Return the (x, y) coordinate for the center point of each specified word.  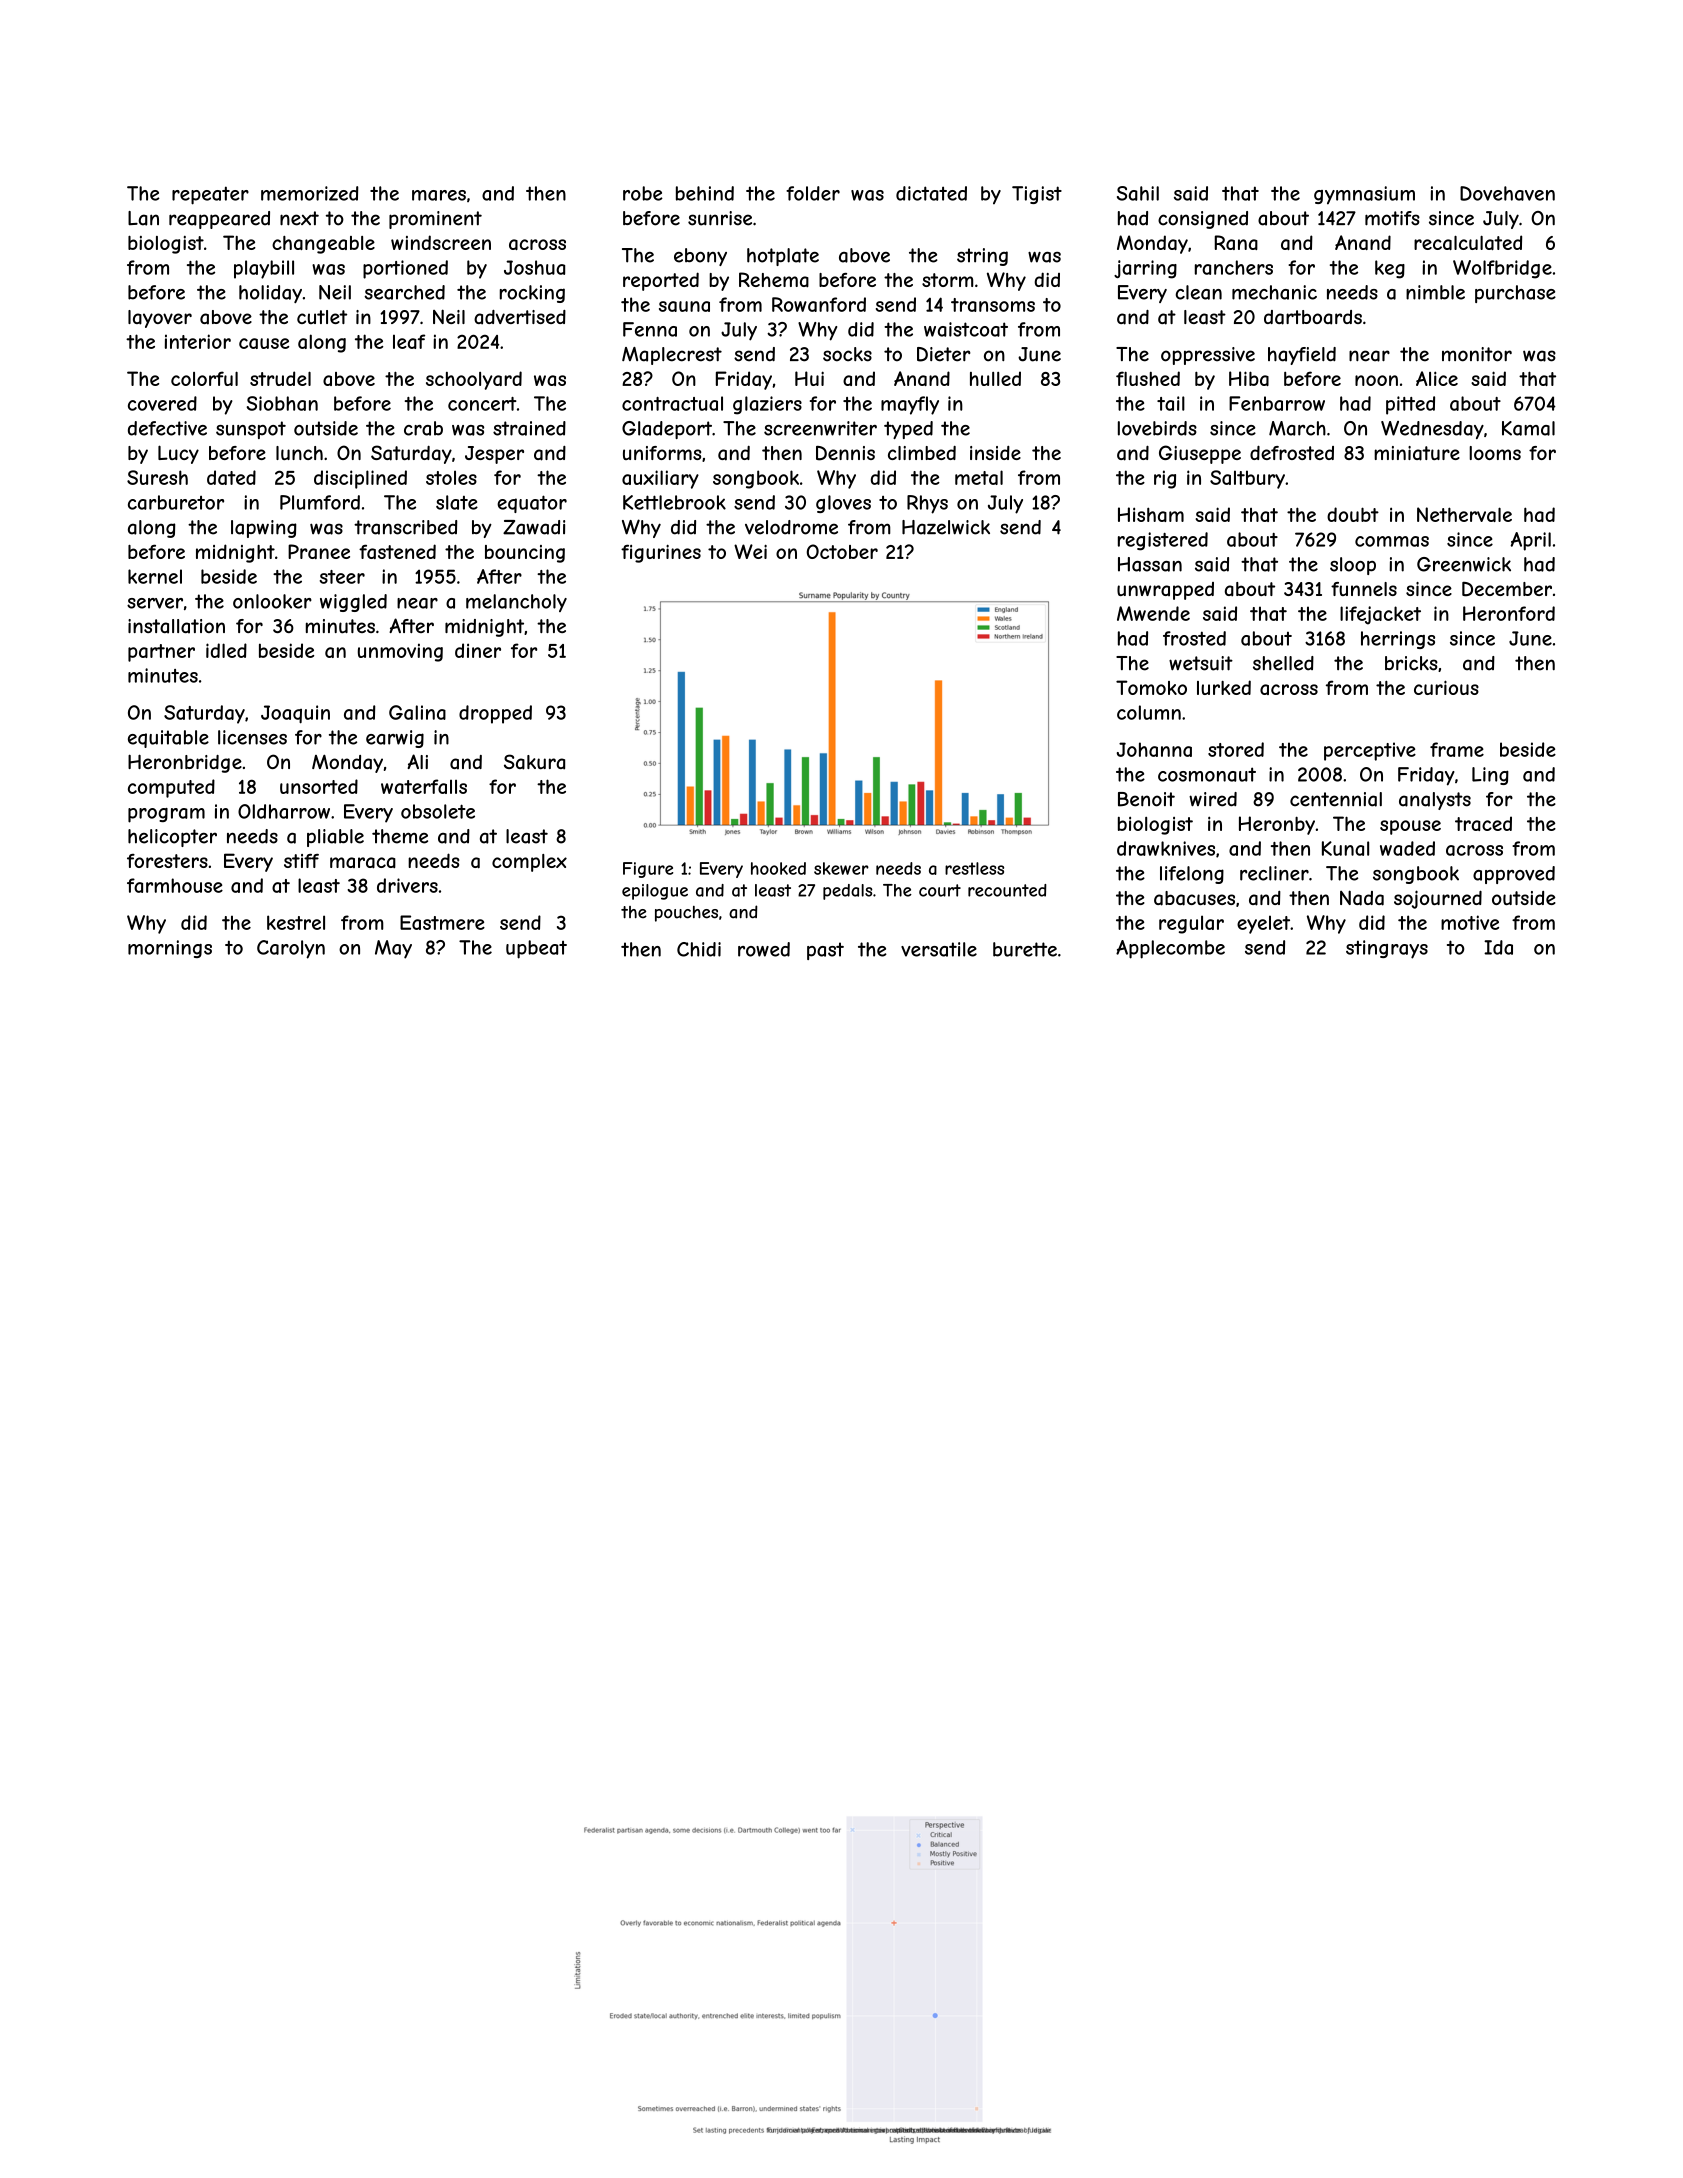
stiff (301, 861)
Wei (750, 551)
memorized (310, 193)
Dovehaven (1507, 193)
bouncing (525, 554)
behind (705, 193)
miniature (1417, 453)
